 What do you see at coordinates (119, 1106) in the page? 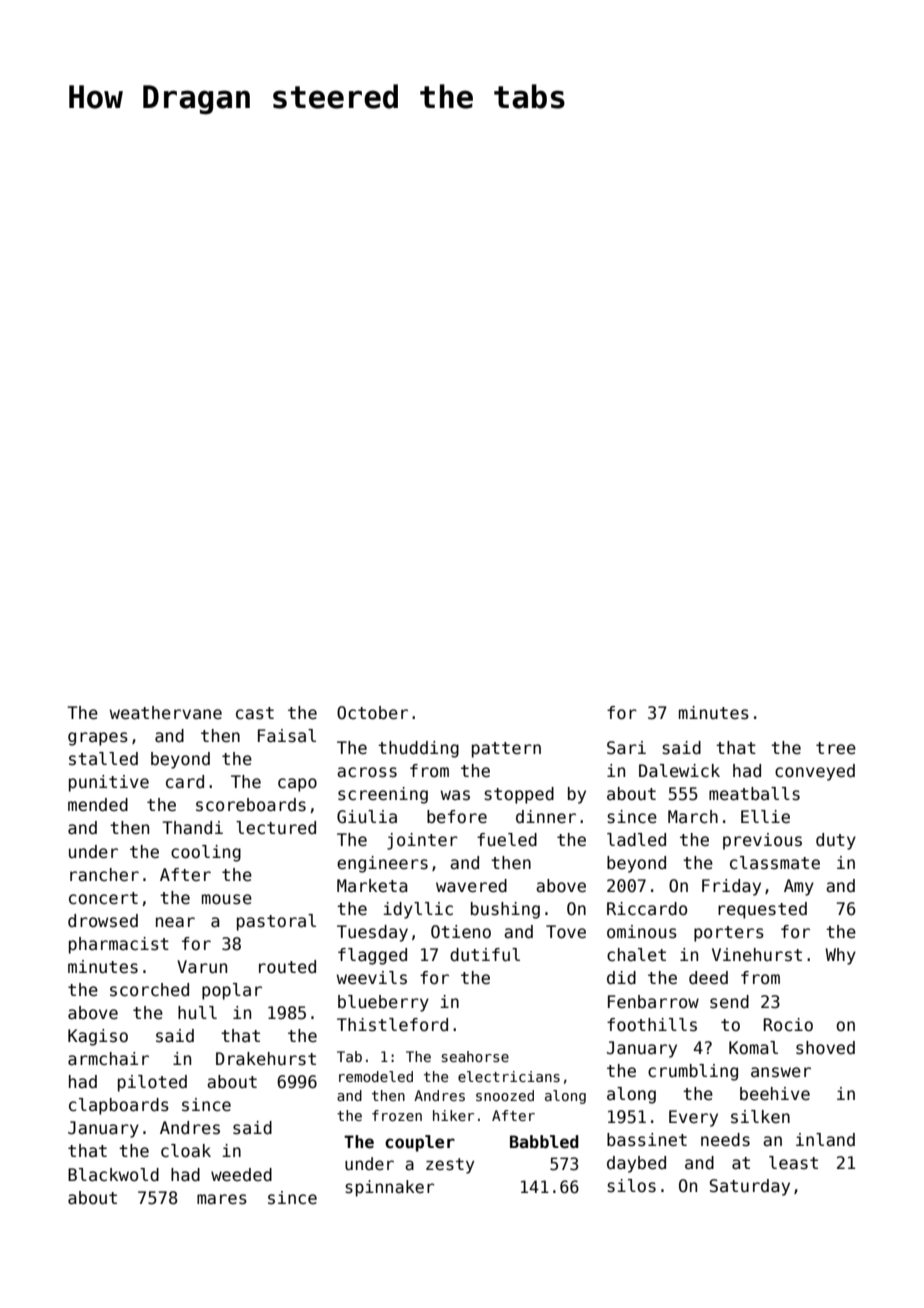
I see `clapboards` at bounding box center [119, 1106].
